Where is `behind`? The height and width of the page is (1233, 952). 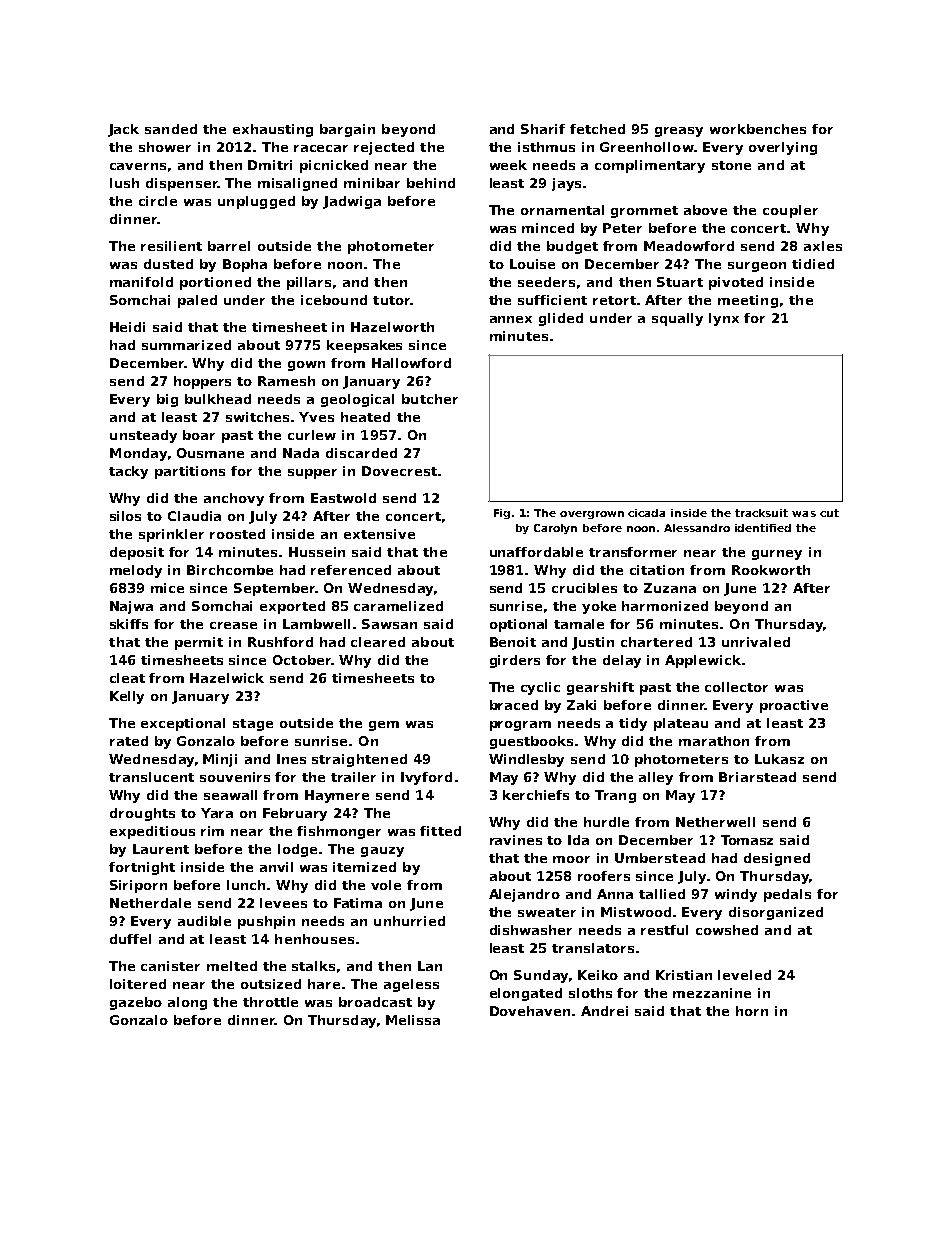
behind is located at coordinates (431, 183).
